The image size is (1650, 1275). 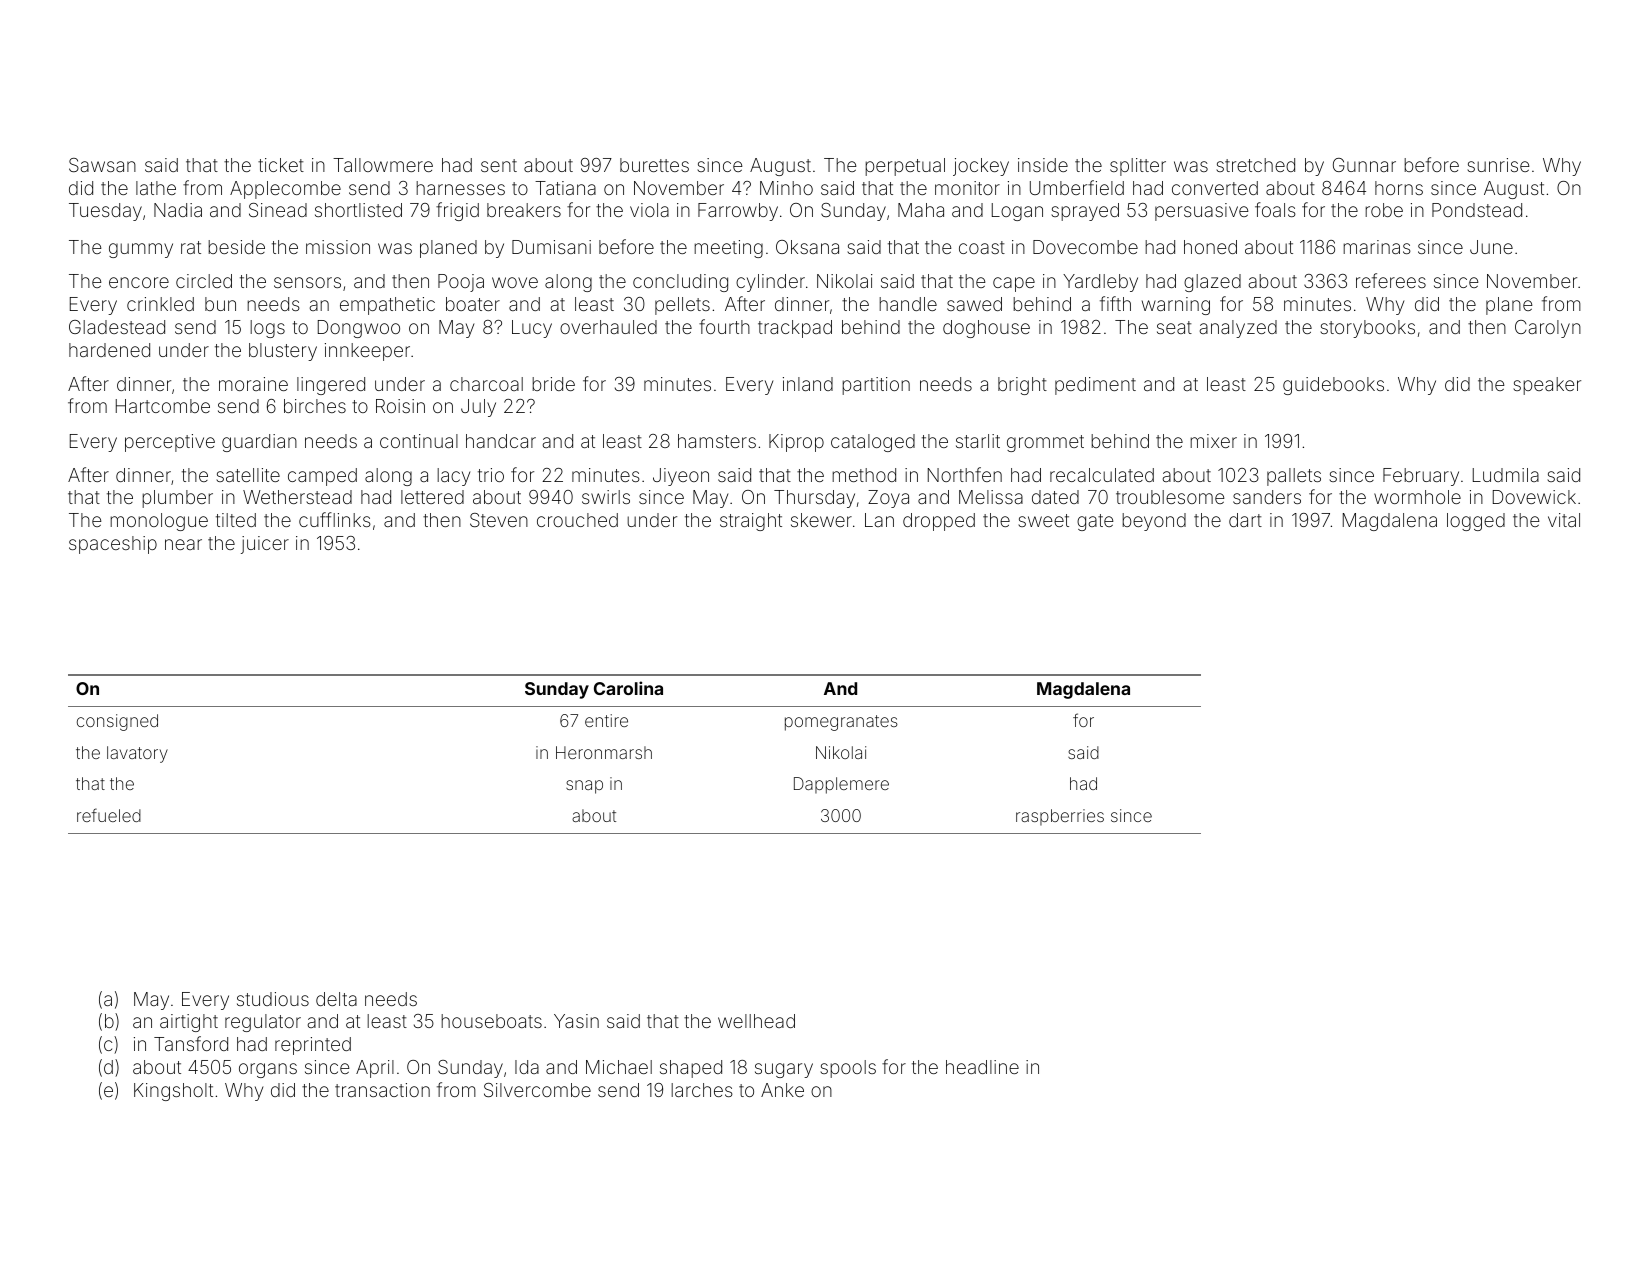 What do you see at coordinates (553, 384) in the screenshot?
I see `bride` at bounding box center [553, 384].
